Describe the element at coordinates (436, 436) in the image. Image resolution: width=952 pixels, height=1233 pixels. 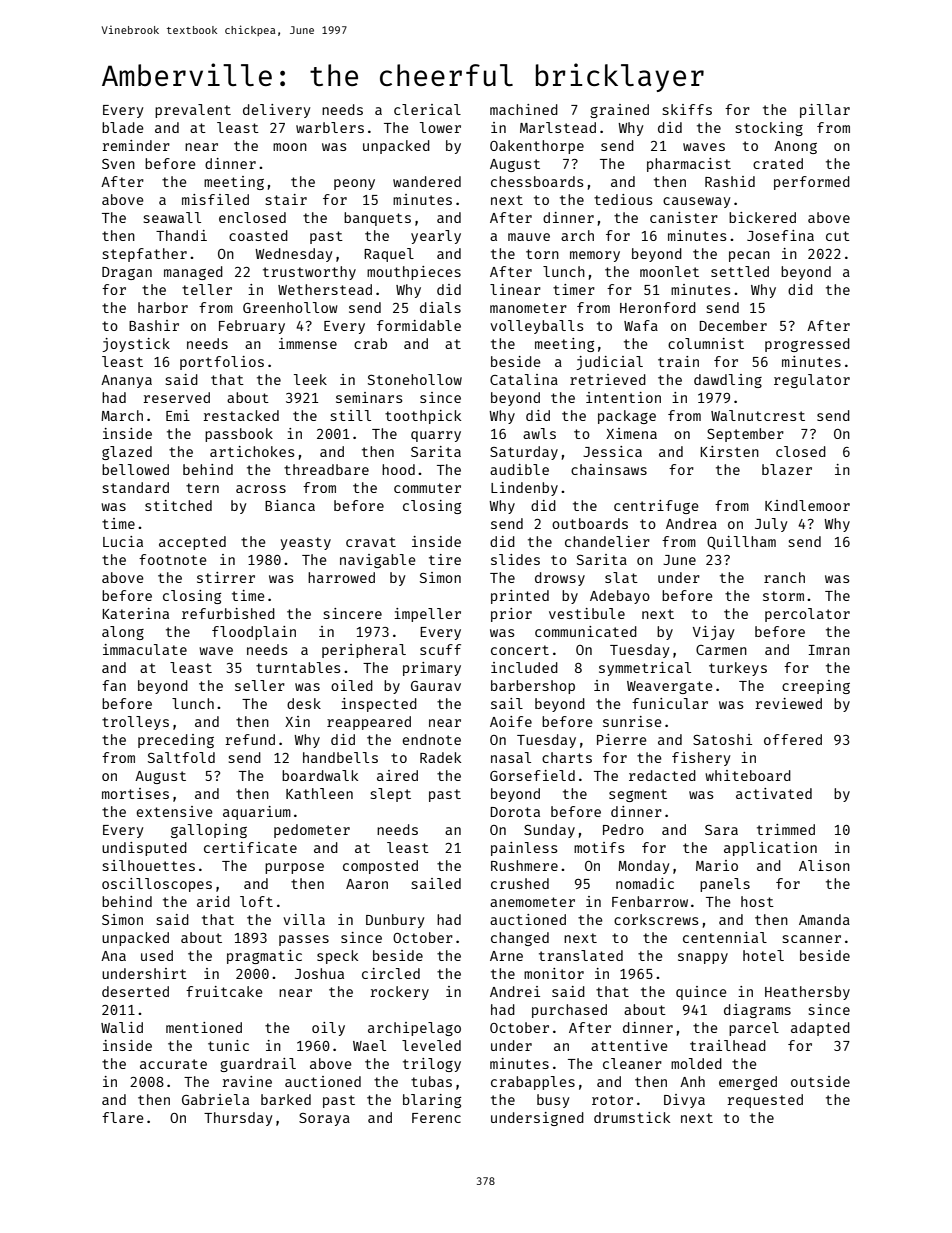
I see `quarry` at that location.
